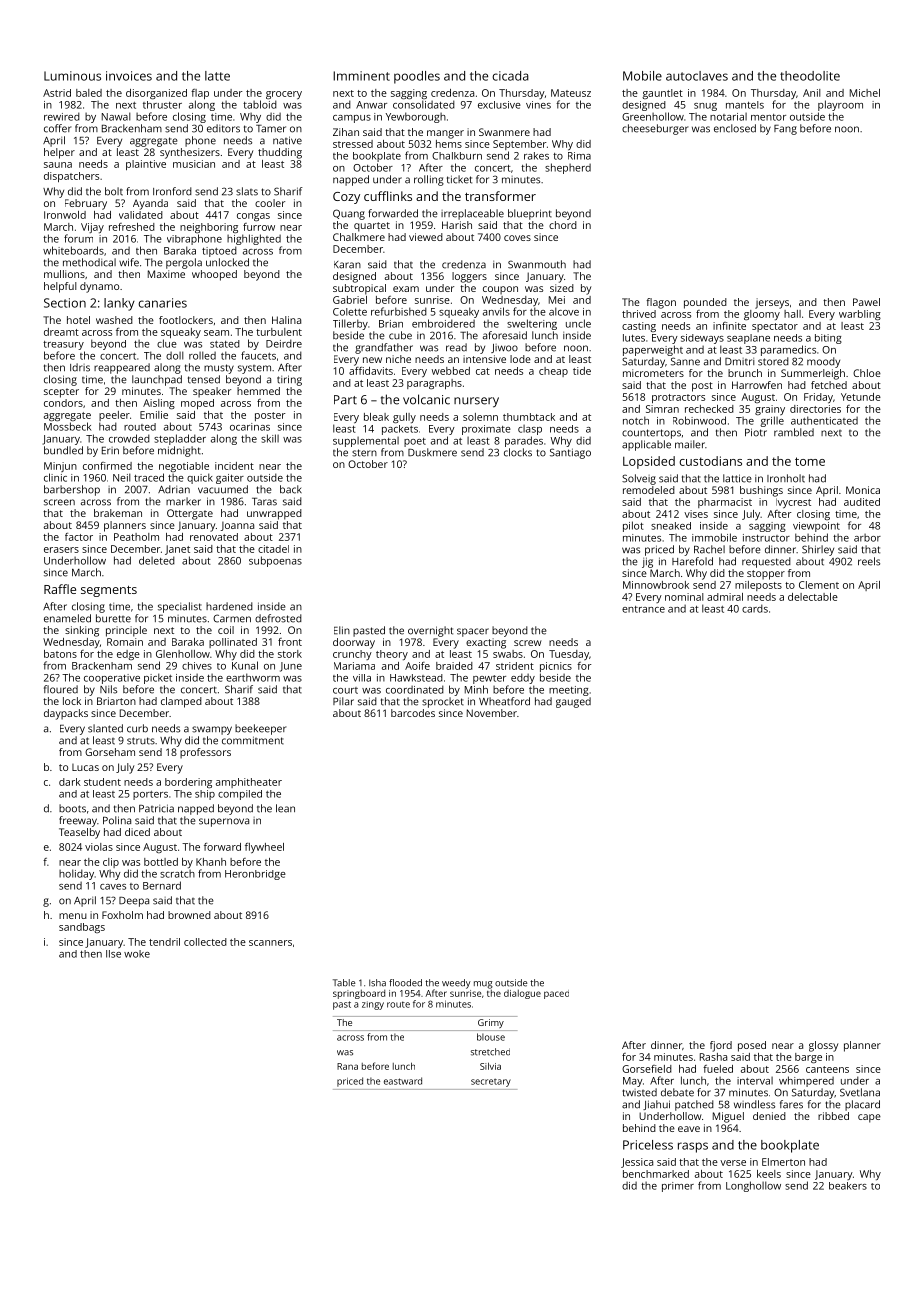 Image resolution: width=924 pixels, height=1308 pixels. What do you see at coordinates (205, 795) in the document?
I see `ship` at bounding box center [205, 795].
